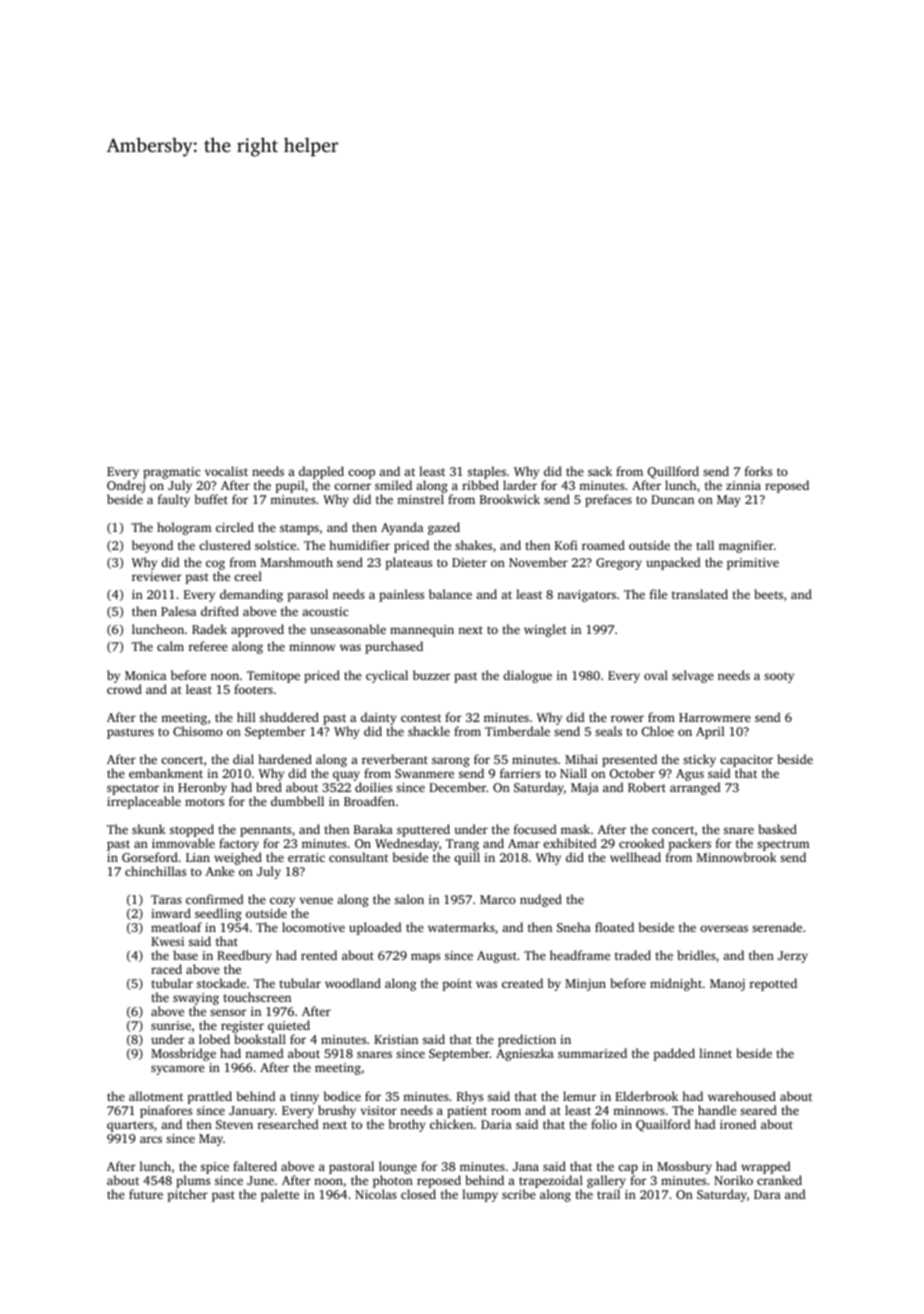  Describe the element at coordinates (285, 759) in the document. I see `hardened` at that location.
